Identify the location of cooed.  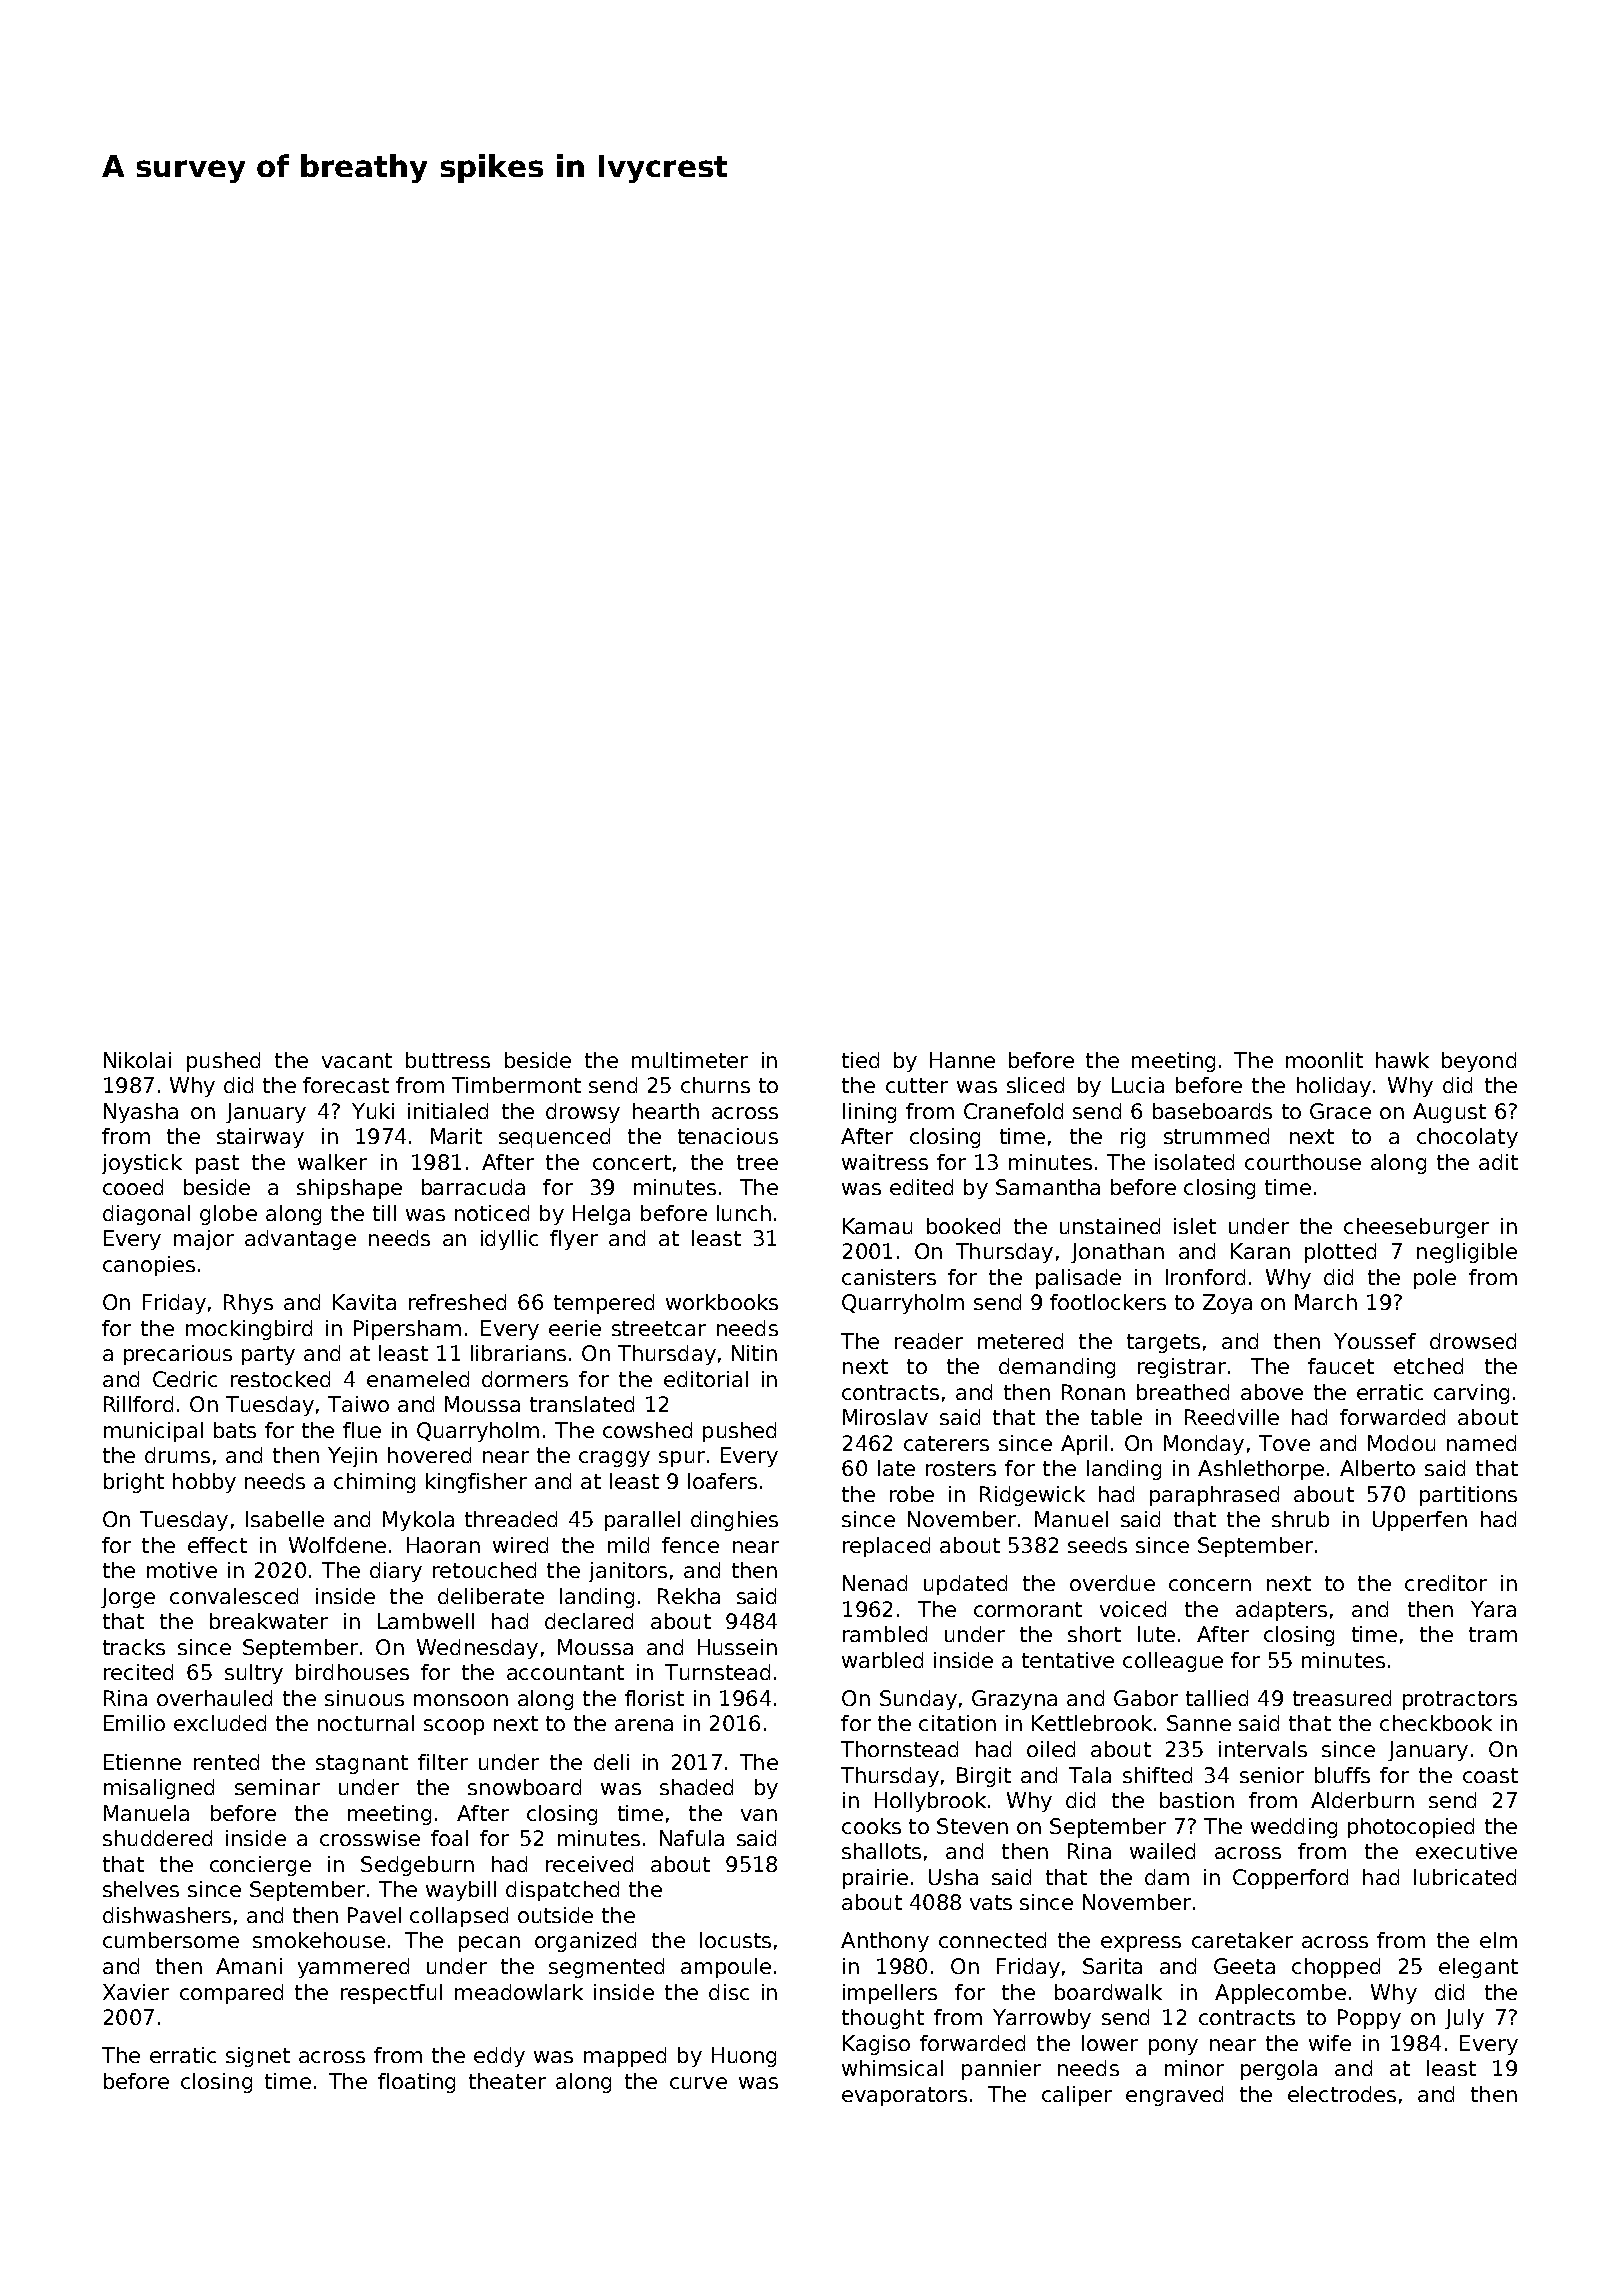
(133, 1187).
